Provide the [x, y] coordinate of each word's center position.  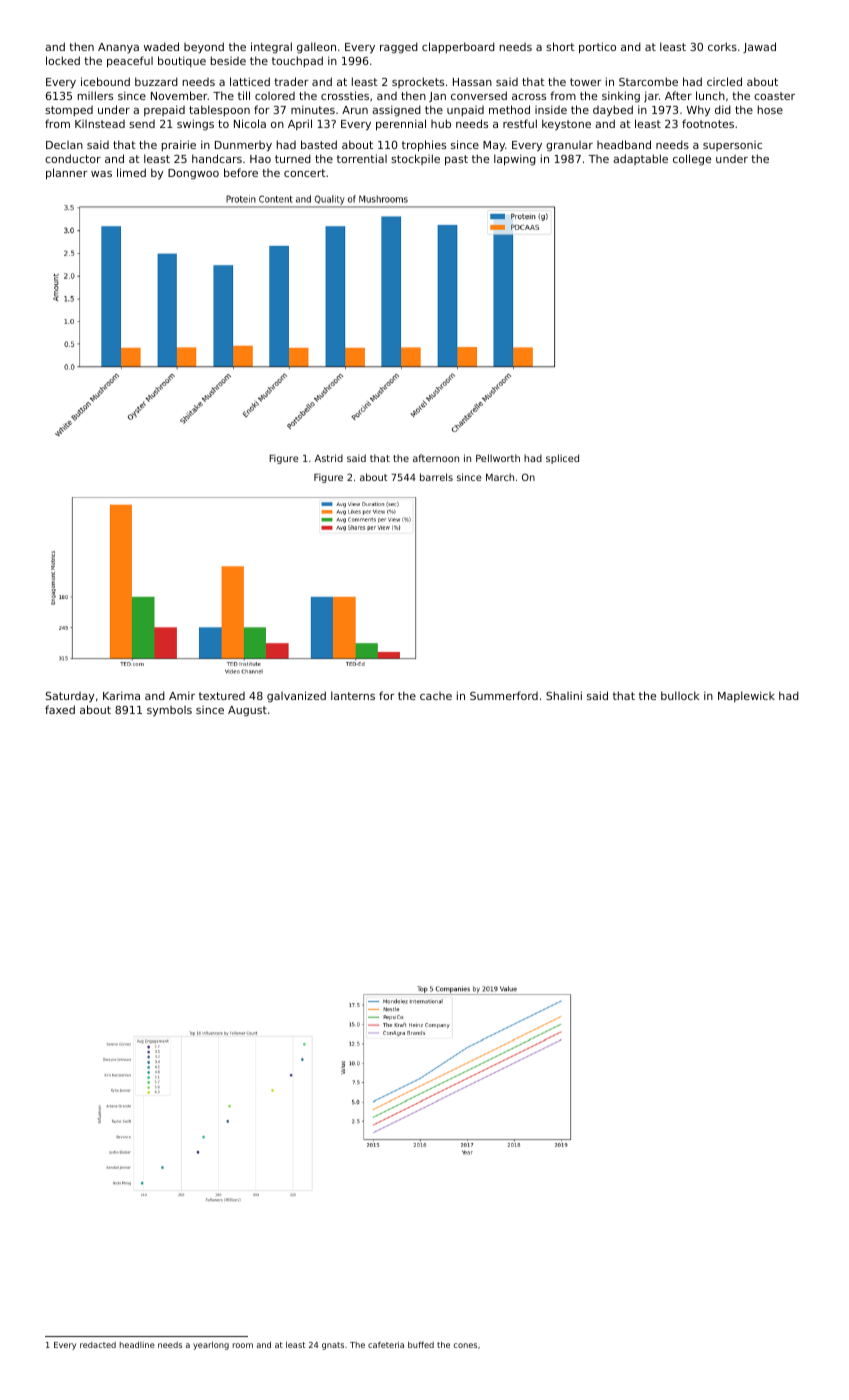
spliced [562, 459]
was [101, 174]
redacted [98, 1345]
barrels [436, 477]
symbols [169, 711]
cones [465, 1345]
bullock [680, 695]
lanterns [353, 695]
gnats [333, 1346]
